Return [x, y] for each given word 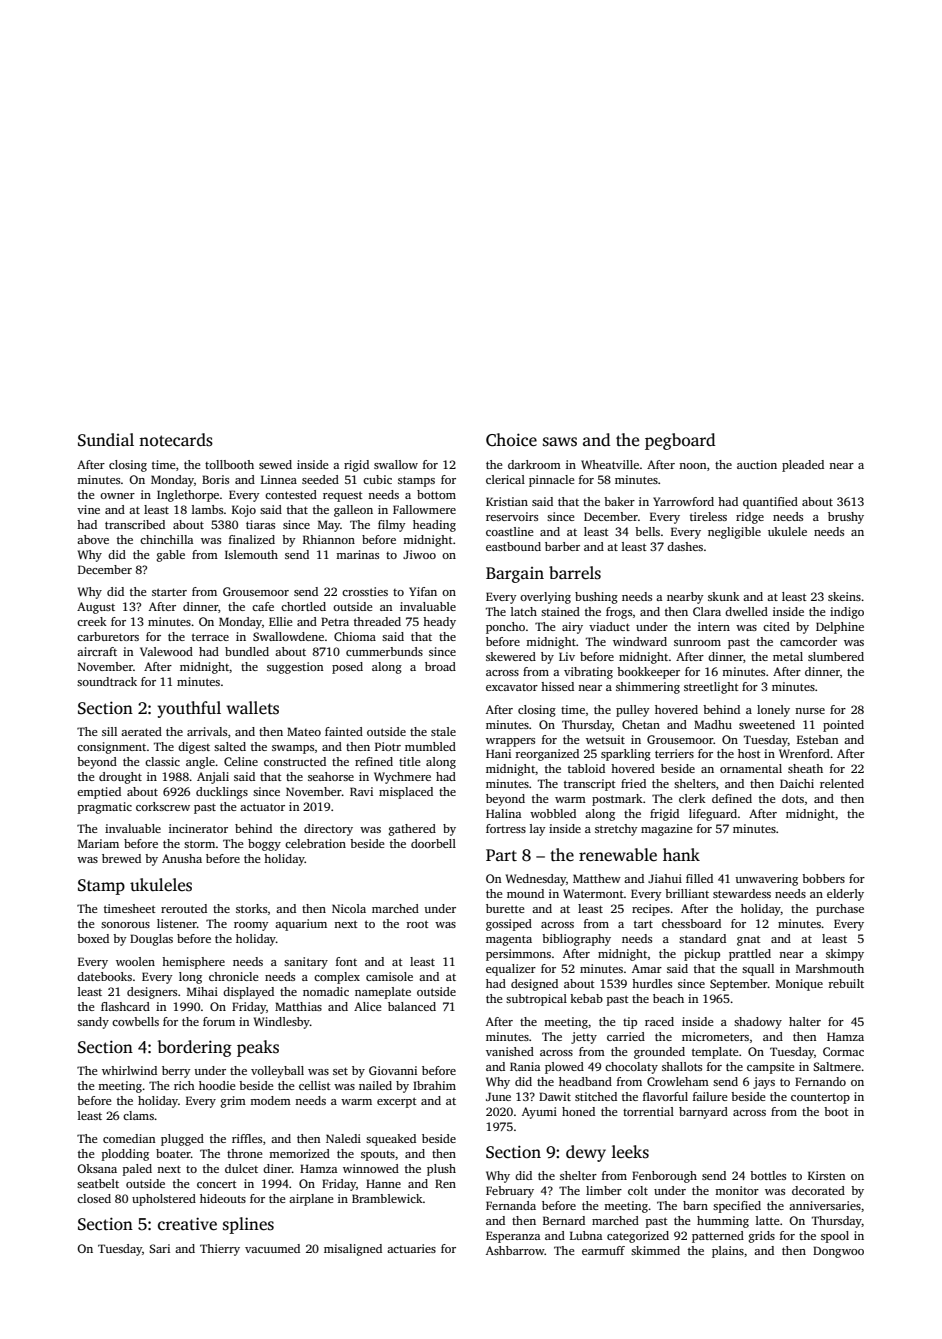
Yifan [423, 591]
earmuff [603, 1250]
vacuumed [272, 1248]
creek [92, 621]
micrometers [715, 1036]
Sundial [106, 440]
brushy [846, 518]
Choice [511, 440]
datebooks [104, 976]
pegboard [680, 441]
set [340, 1071]
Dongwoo [838, 1252]
